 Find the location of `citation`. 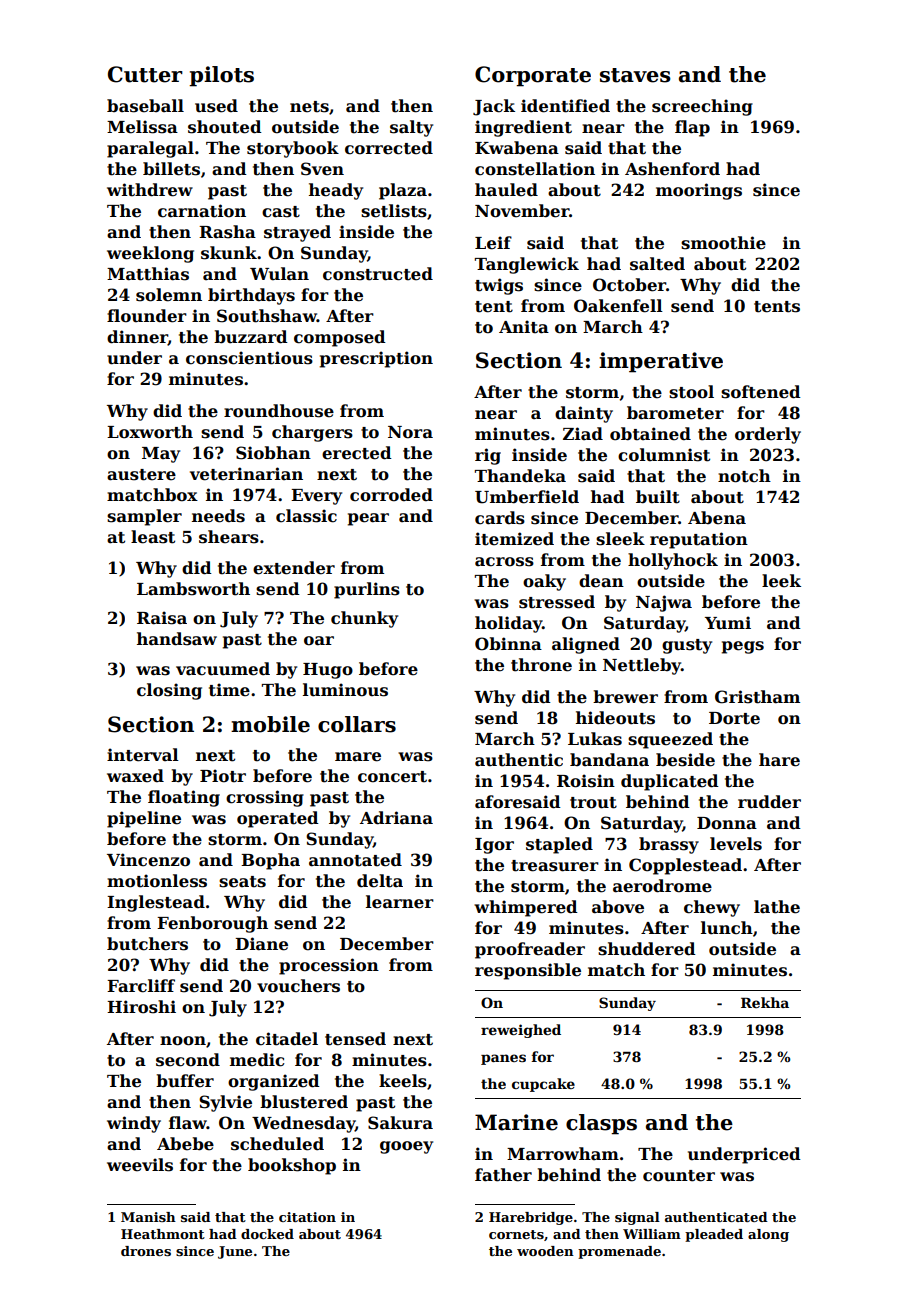

citation is located at coordinates (307, 1217).
